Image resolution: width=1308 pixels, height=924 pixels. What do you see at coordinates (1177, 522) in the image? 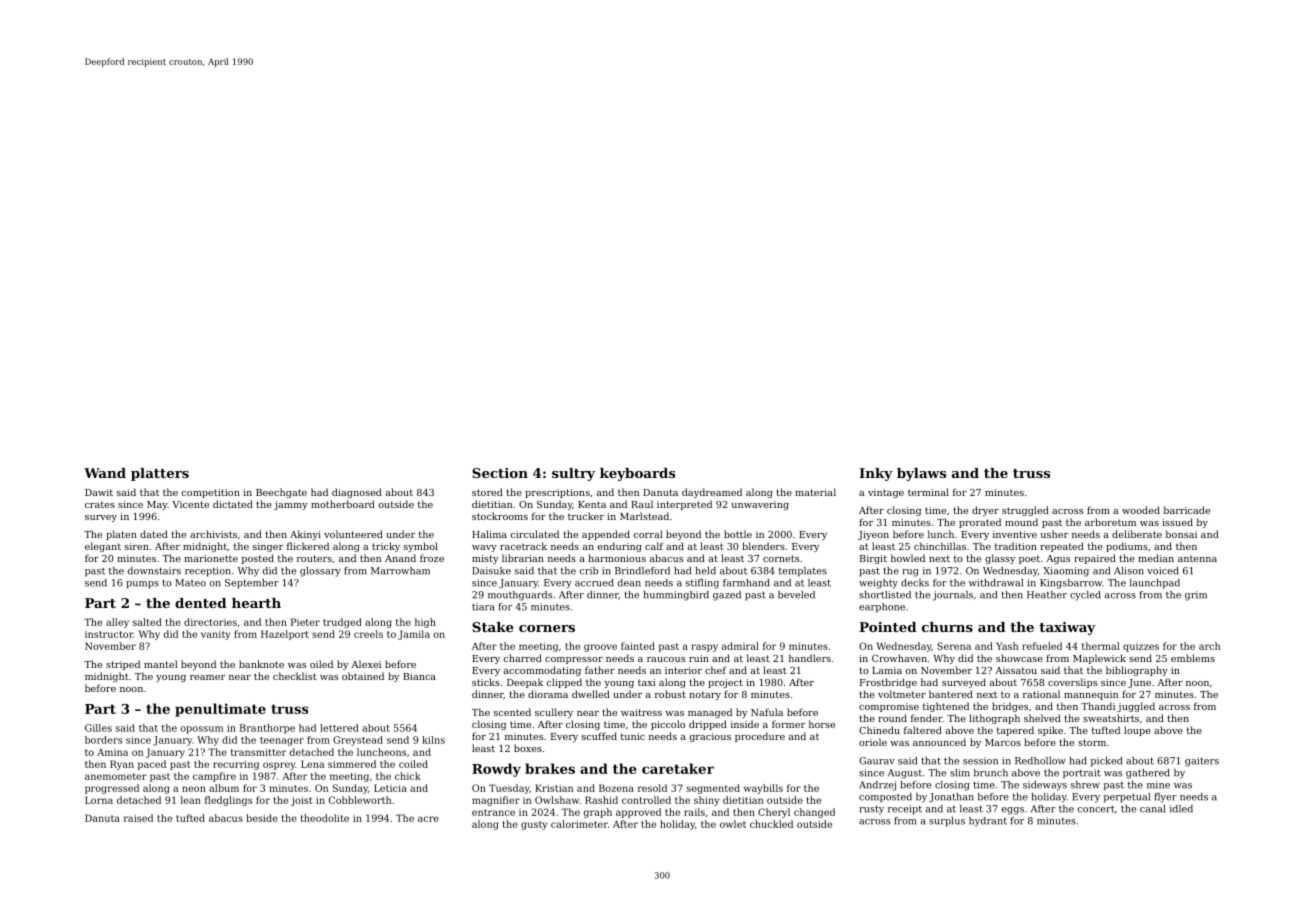
I see `issued` at bounding box center [1177, 522].
